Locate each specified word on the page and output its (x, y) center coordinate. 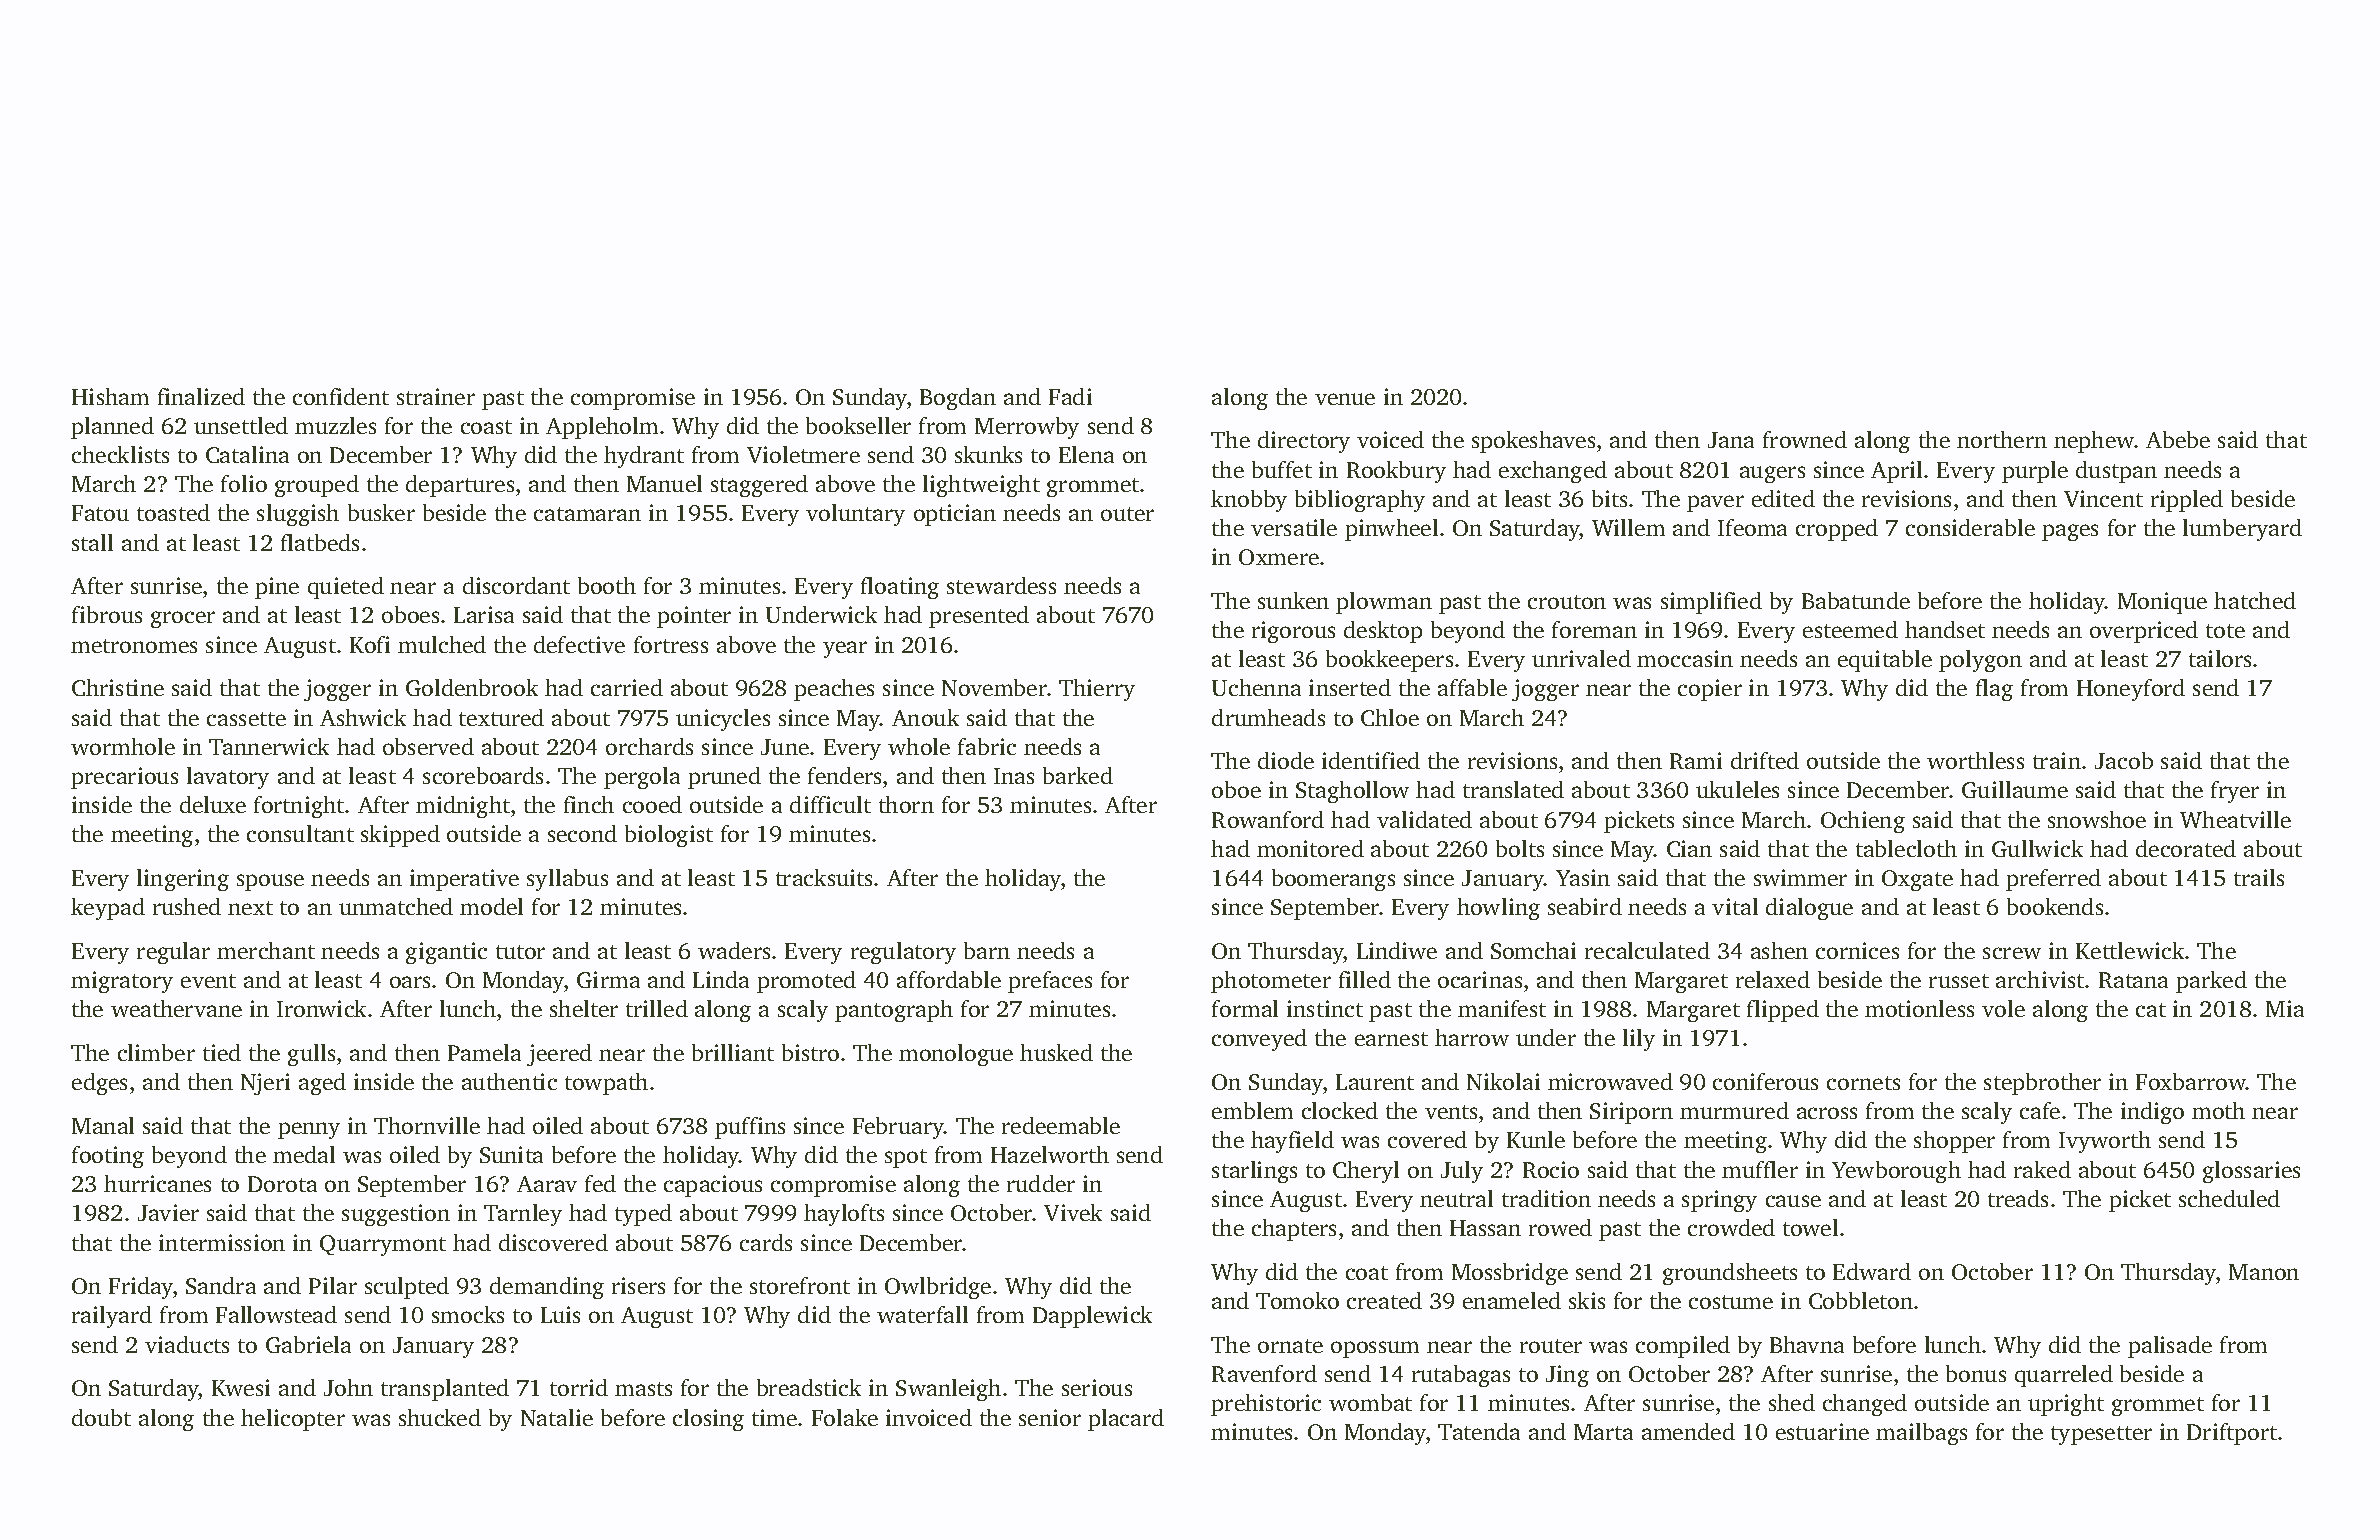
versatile (1294, 527)
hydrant (644, 457)
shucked (440, 1417)
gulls (311, 1055)
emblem (1252, 1110)
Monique (2162, 603)
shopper (1954, 1142)
